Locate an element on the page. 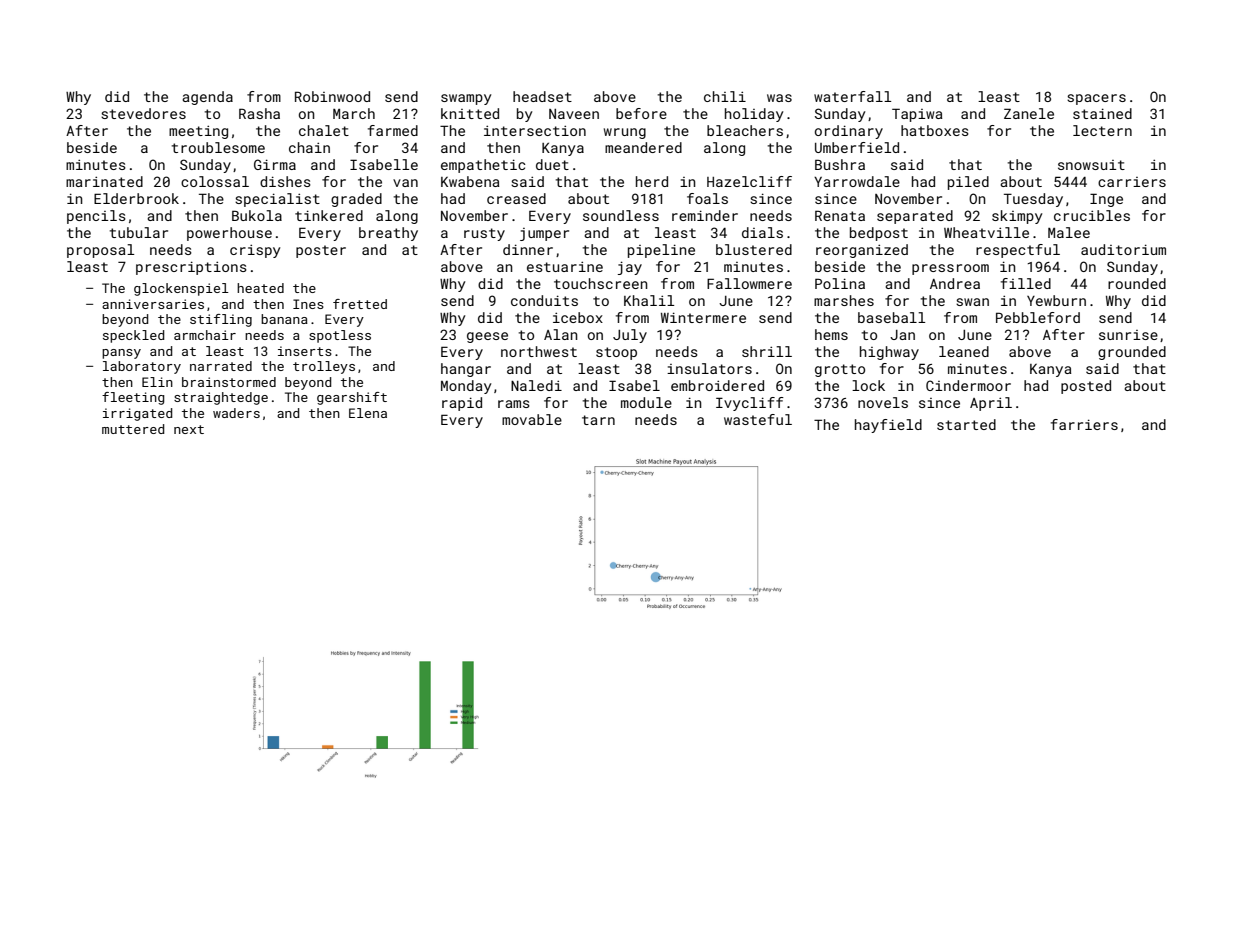 The image size is (1233, 952). leaned is located at coordinates (964, 351).
